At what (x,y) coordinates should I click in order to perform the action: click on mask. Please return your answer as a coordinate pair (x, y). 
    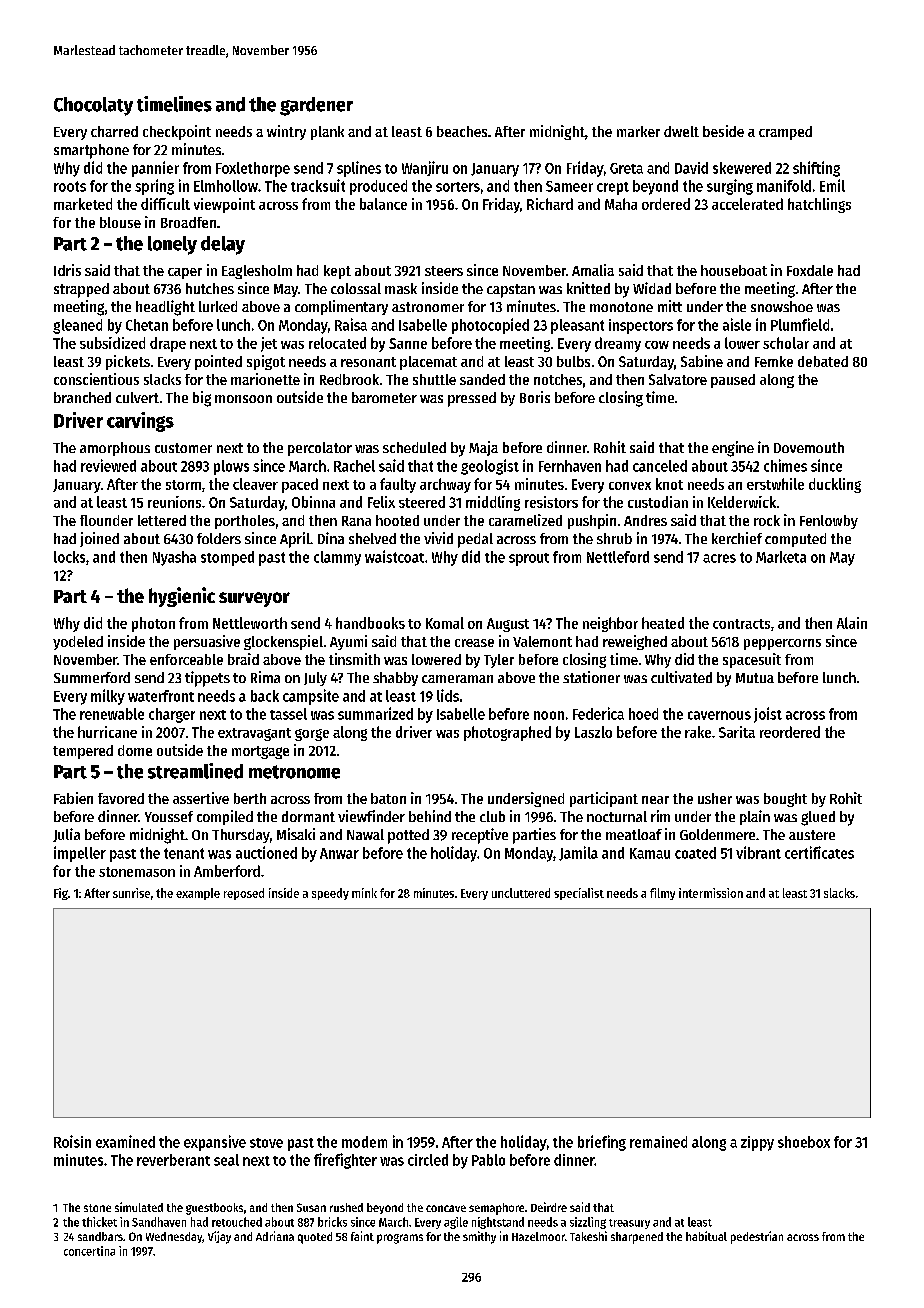
    Looking at the image, I should click on (401, 288).
